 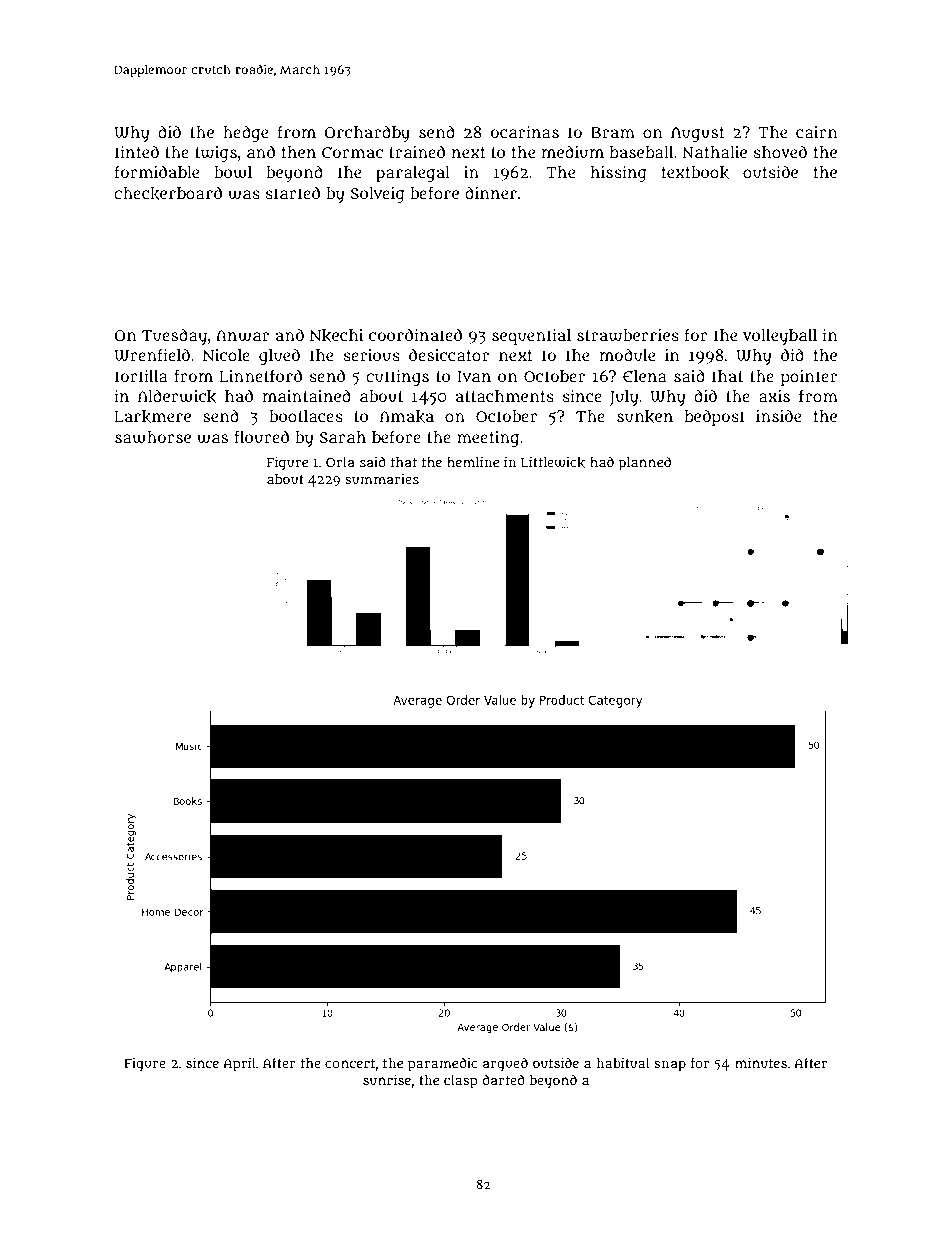 What do you see at coordinates (340, 462) in the image?
I see `Orla` at bounding box center [340, 462].
